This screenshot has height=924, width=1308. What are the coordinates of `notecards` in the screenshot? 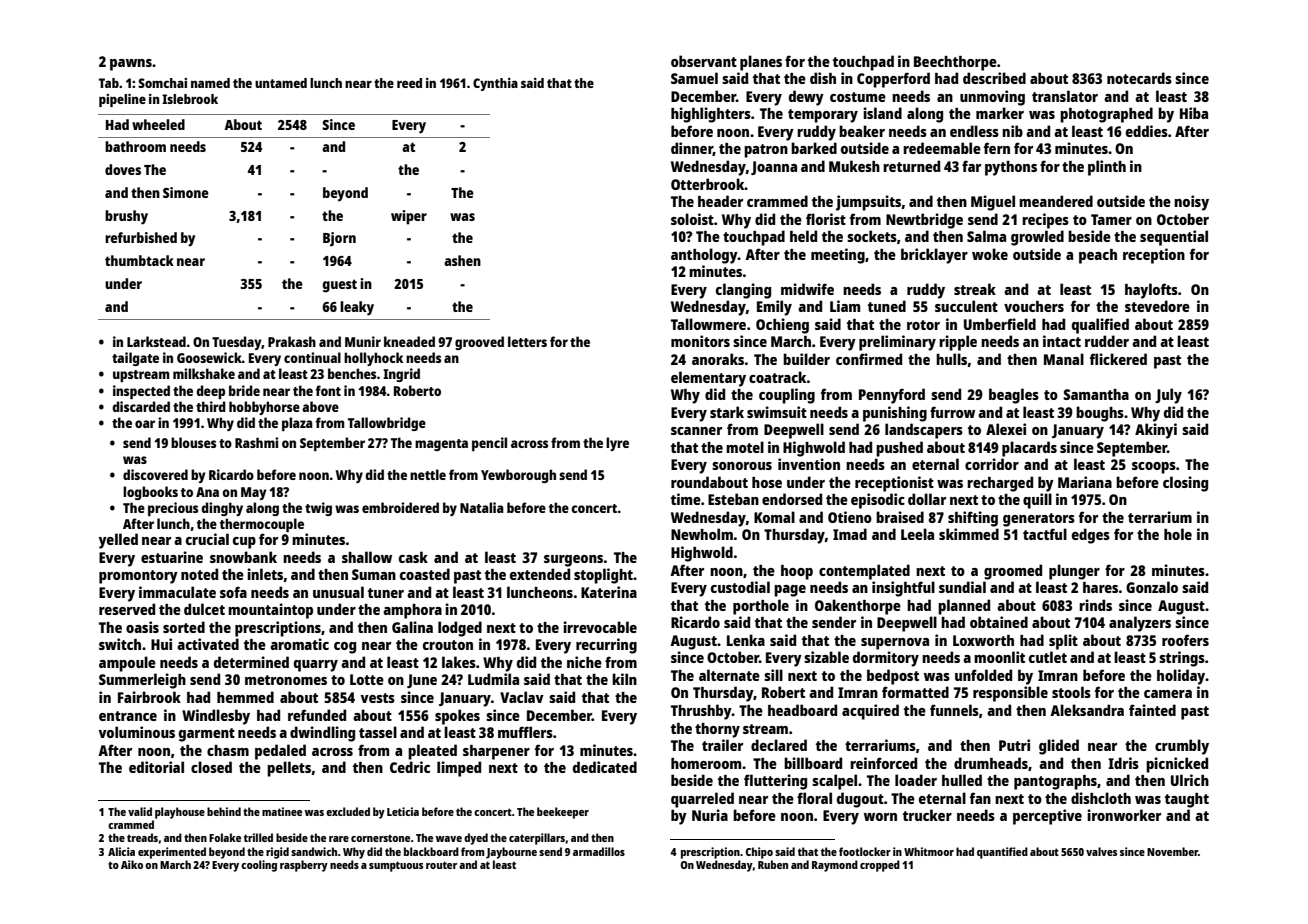 It's located at (1139, 78).
